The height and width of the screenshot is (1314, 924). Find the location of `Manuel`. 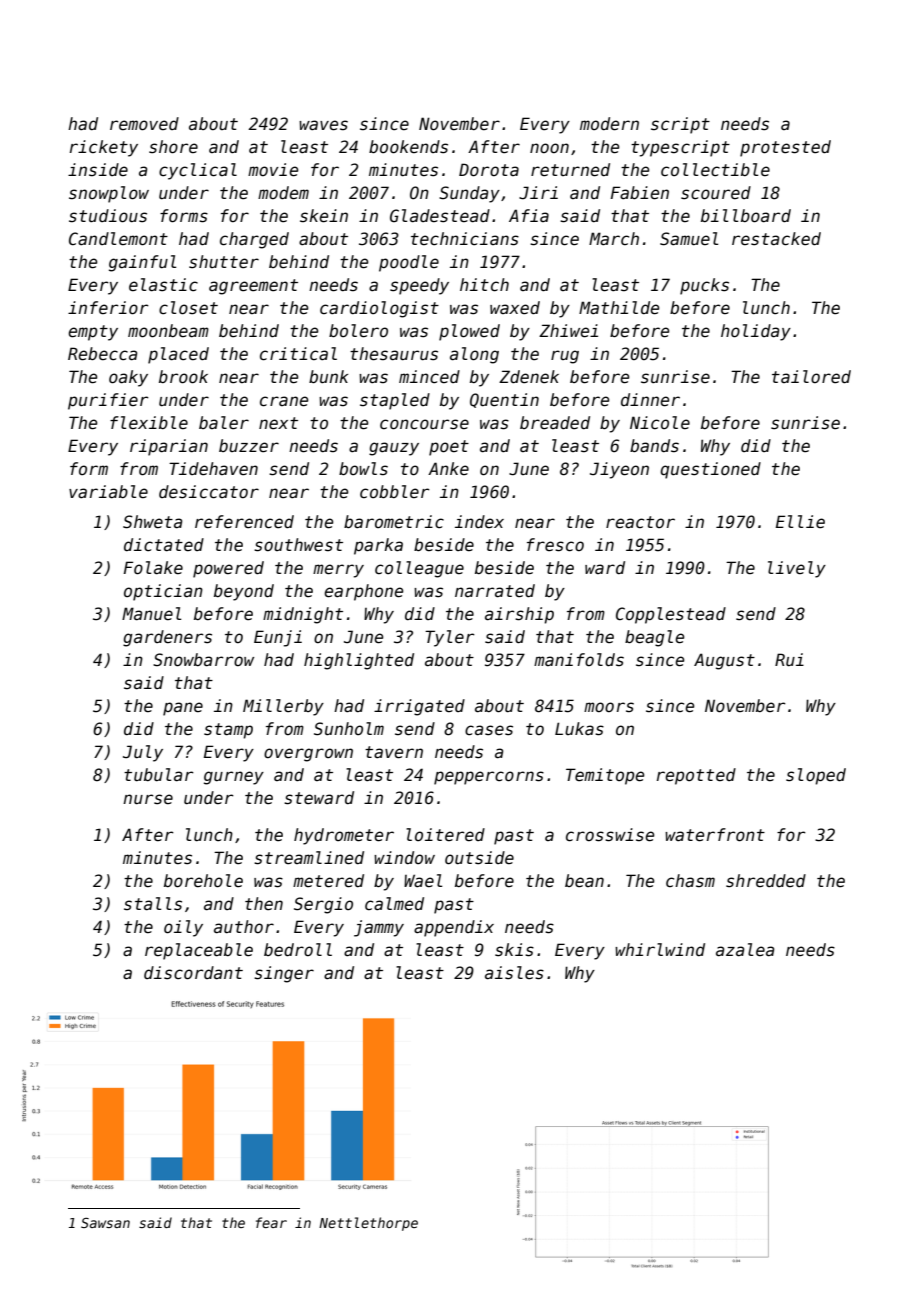

Manuel is located at coordinates (151, 614).
